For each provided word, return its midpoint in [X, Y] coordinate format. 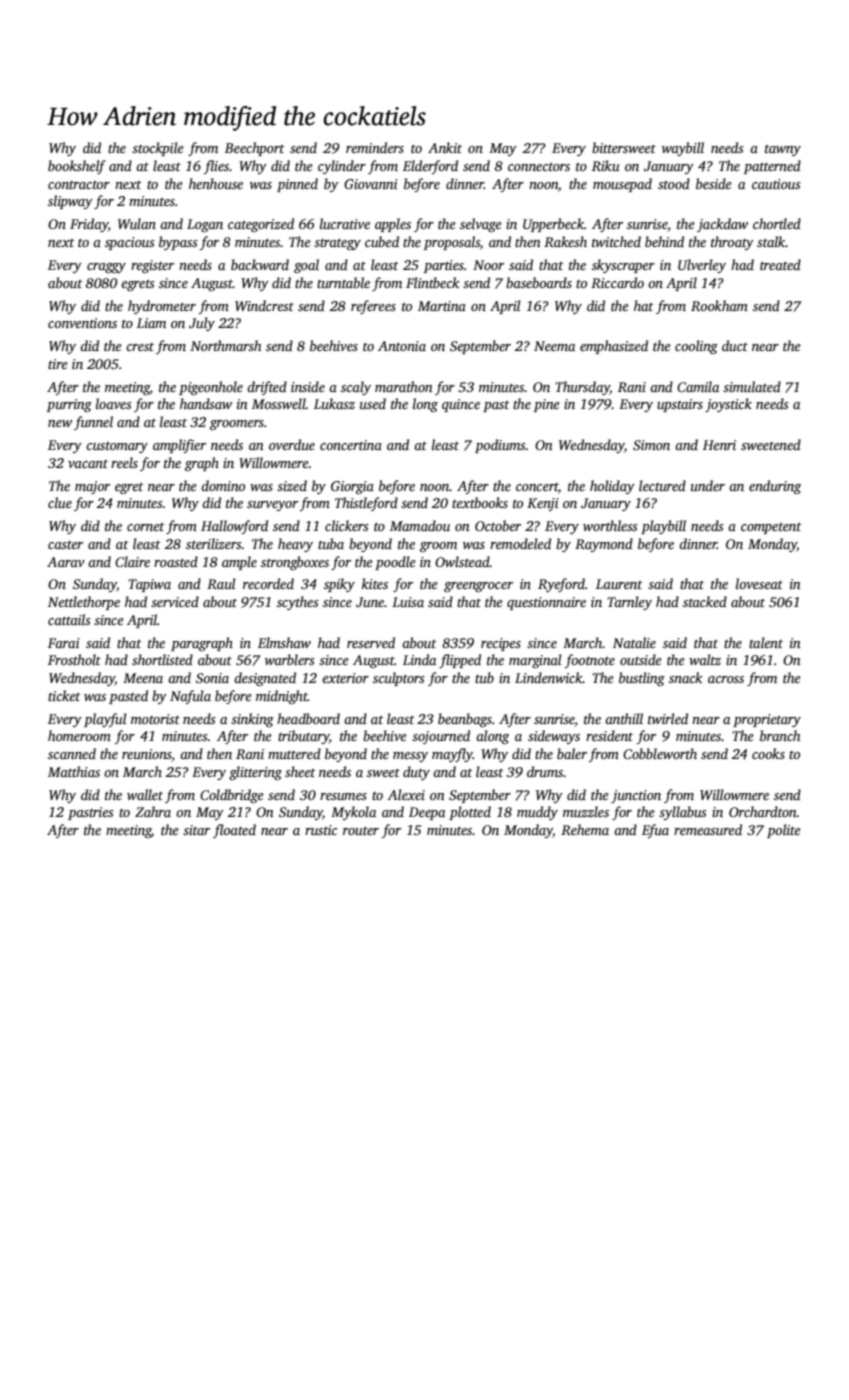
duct [735, 345]
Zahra [153, 811]
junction [636, 796]
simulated [752, 386]
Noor [488, 265]
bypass [178, 243]
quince [461, 405]
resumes [343, 796]
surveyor [272, 506]
